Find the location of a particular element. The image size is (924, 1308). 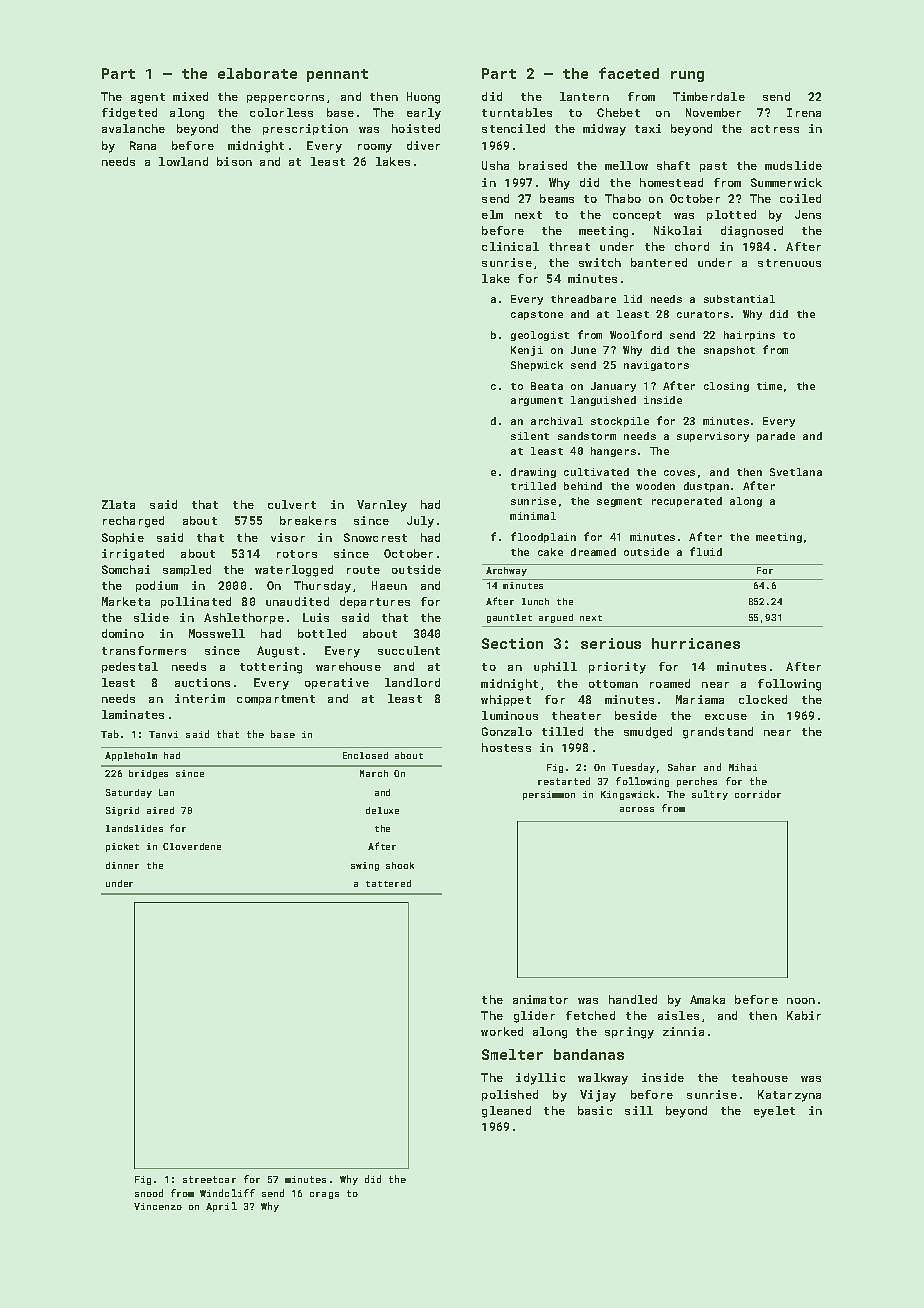

stockpile is located at coordinates (620, 422).
